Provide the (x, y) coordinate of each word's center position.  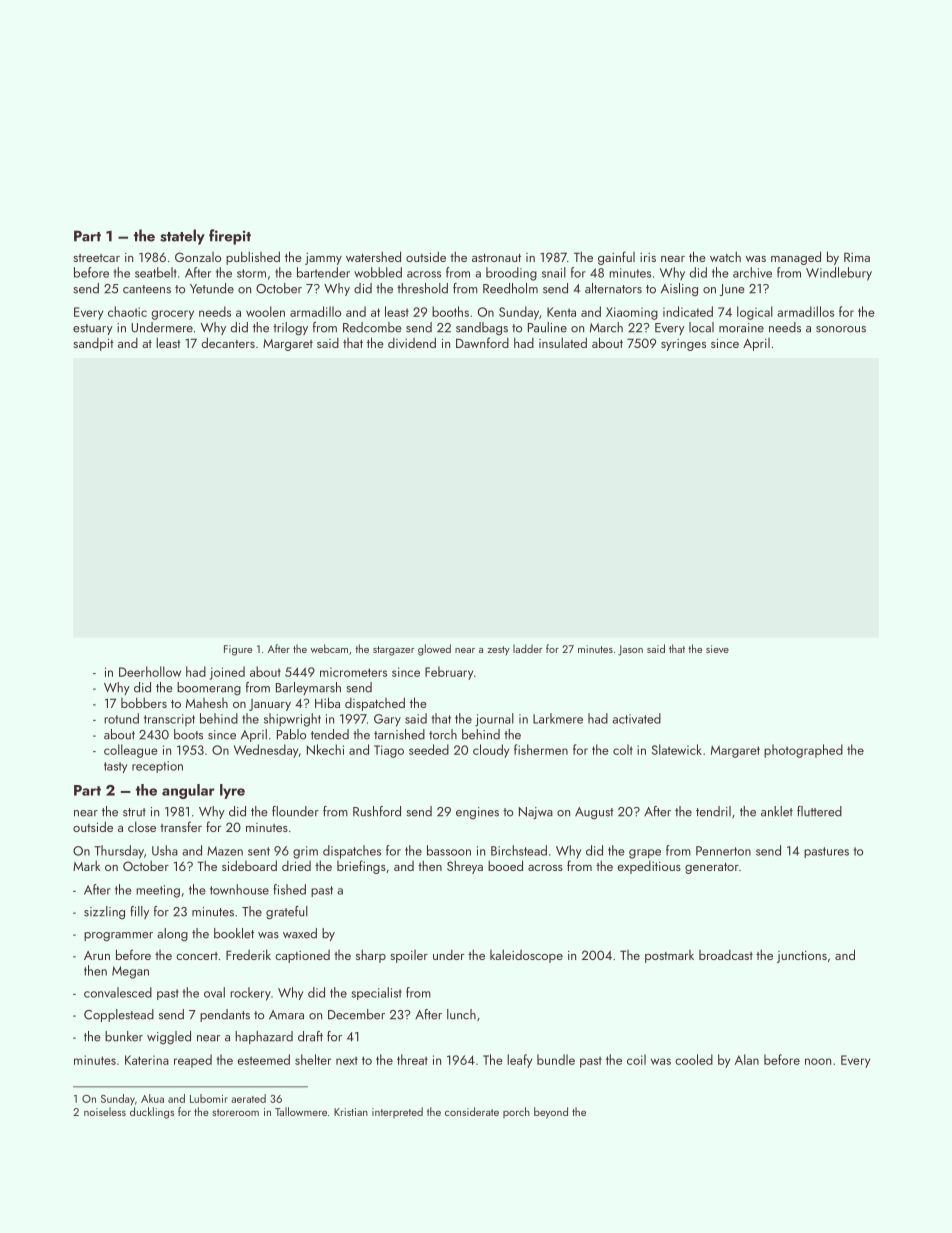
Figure (238, 650)
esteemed (263, 1059)
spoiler (409, 956)
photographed (803, 751)
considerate (472, 1111)
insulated (563, 342)
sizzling (104, 912)
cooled (694, 1059)
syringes (683, 345)
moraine (741, 328)
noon (818, 1061)
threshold (422, 288)
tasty (116, 767)
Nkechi (325, 749)
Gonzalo (198, 257)
